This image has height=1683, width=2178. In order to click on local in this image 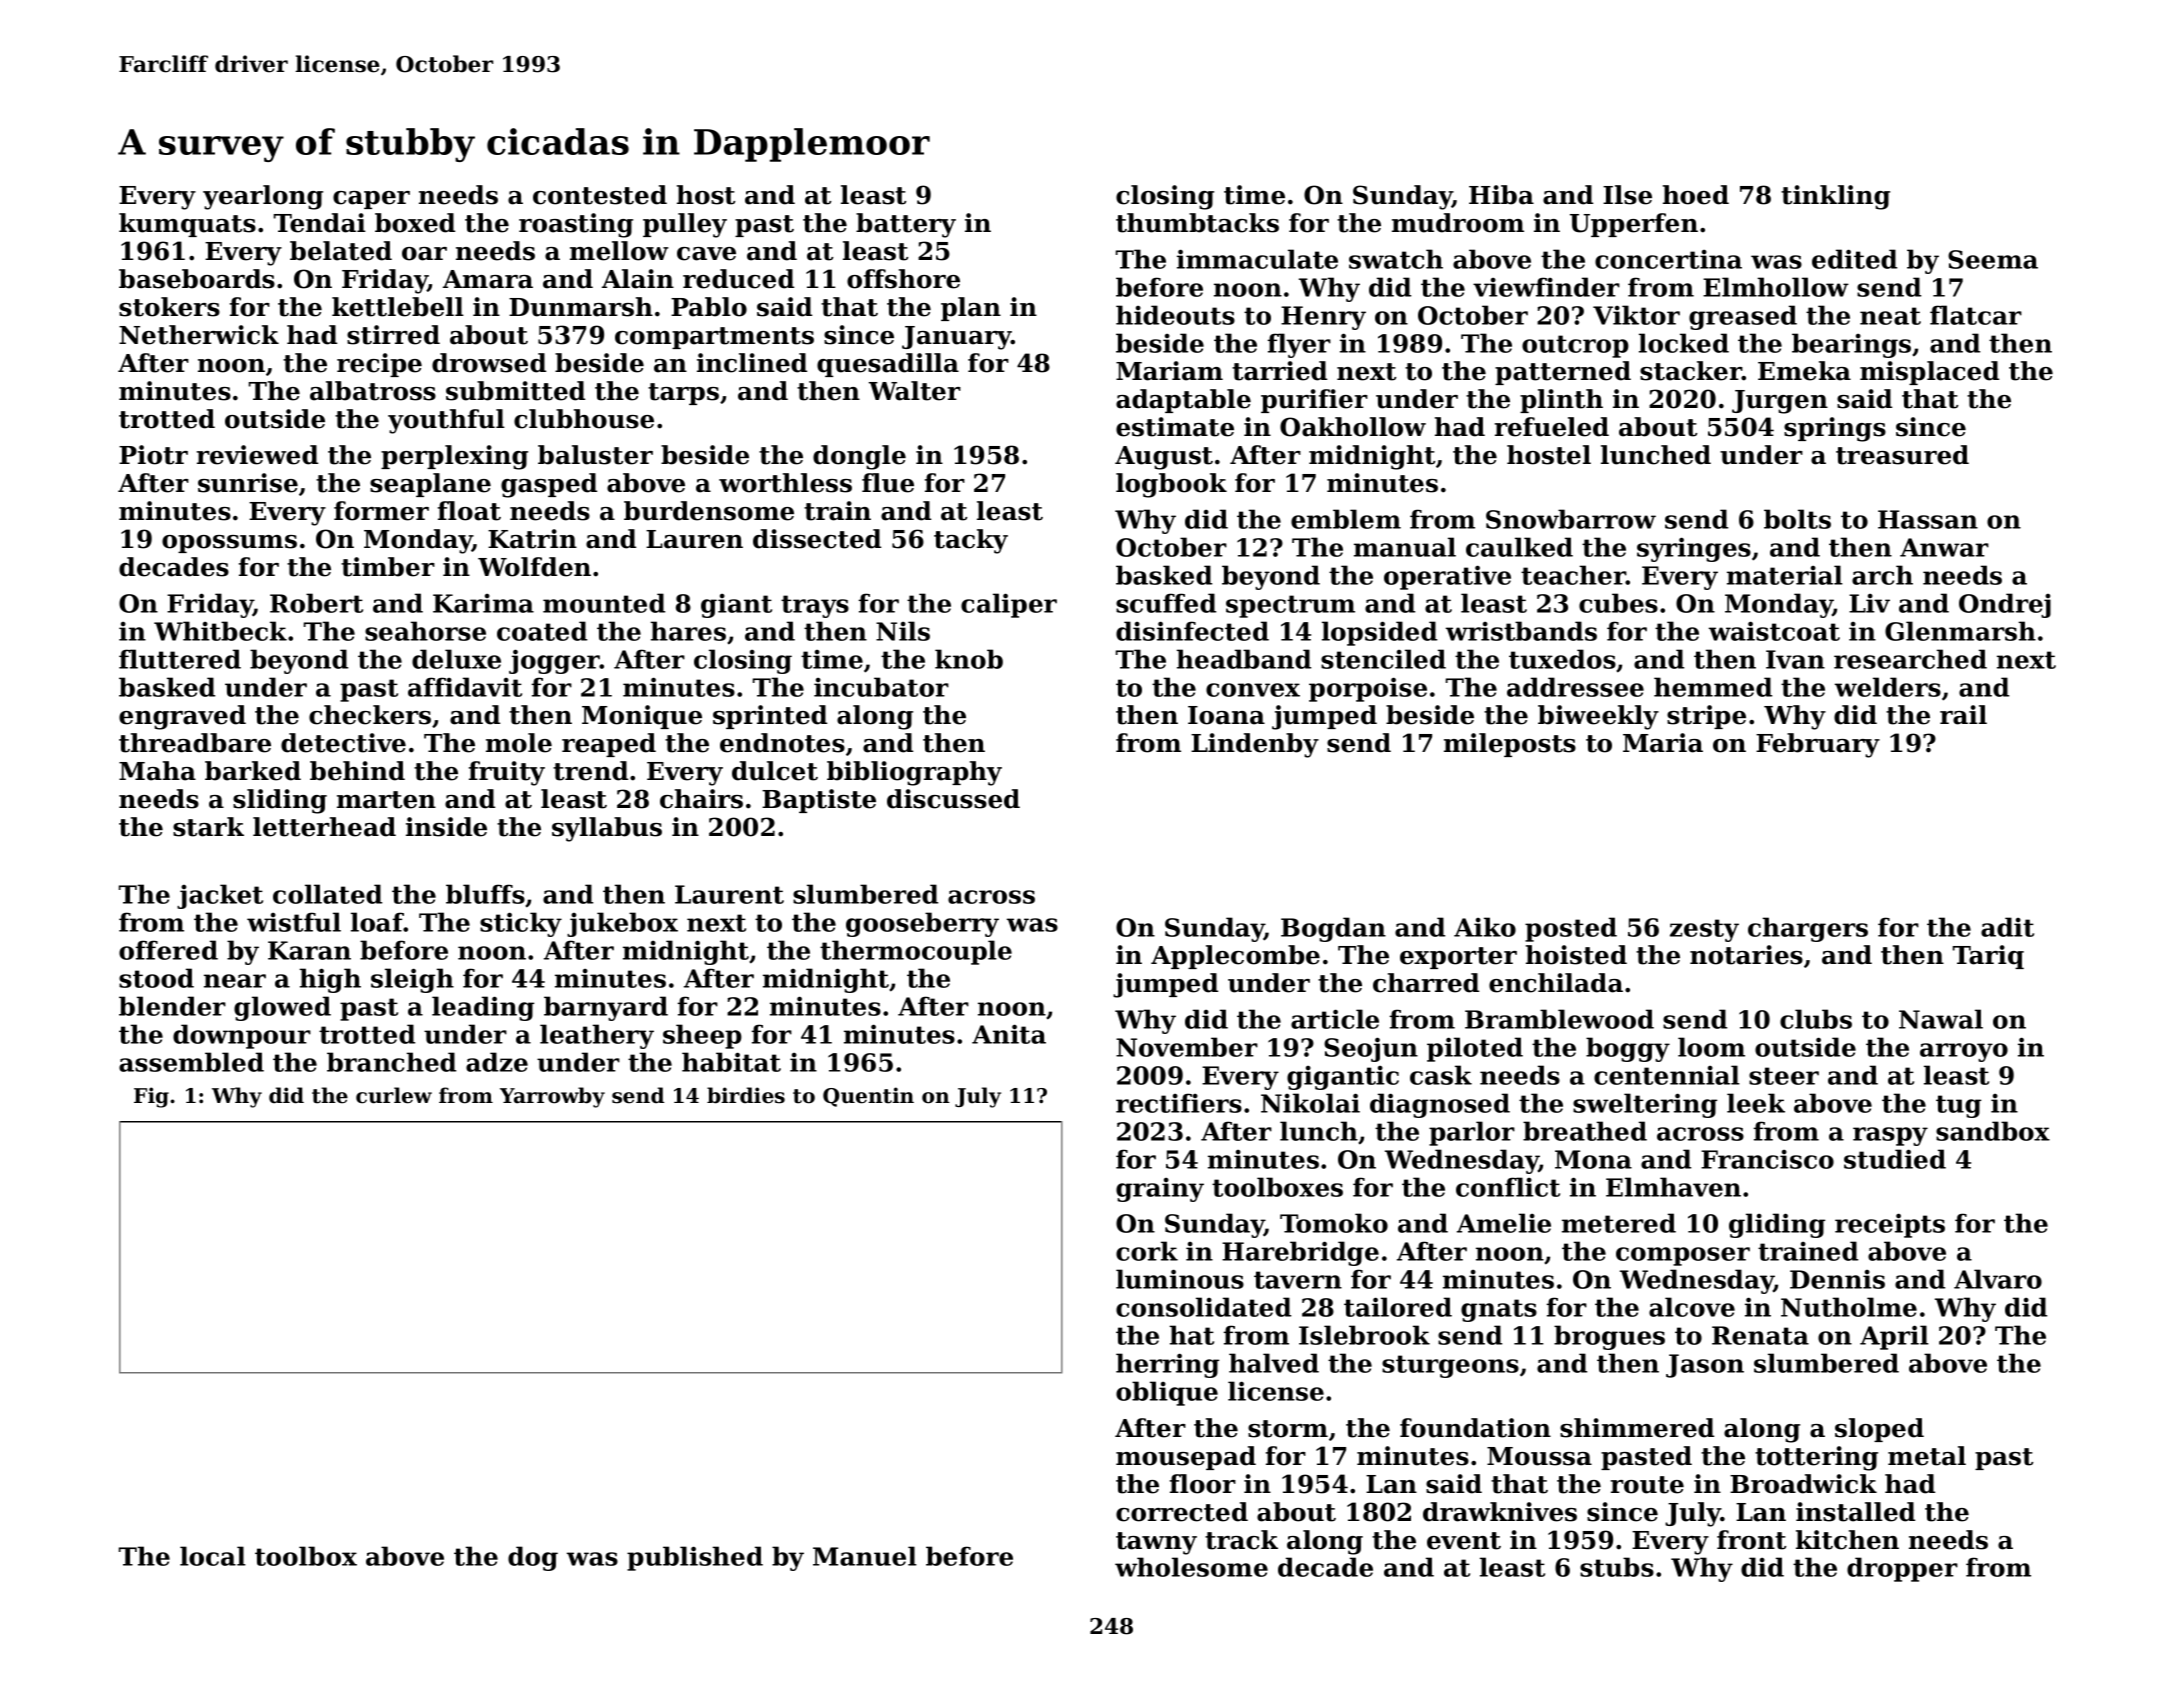, I will do `click(213, 1556)`.
